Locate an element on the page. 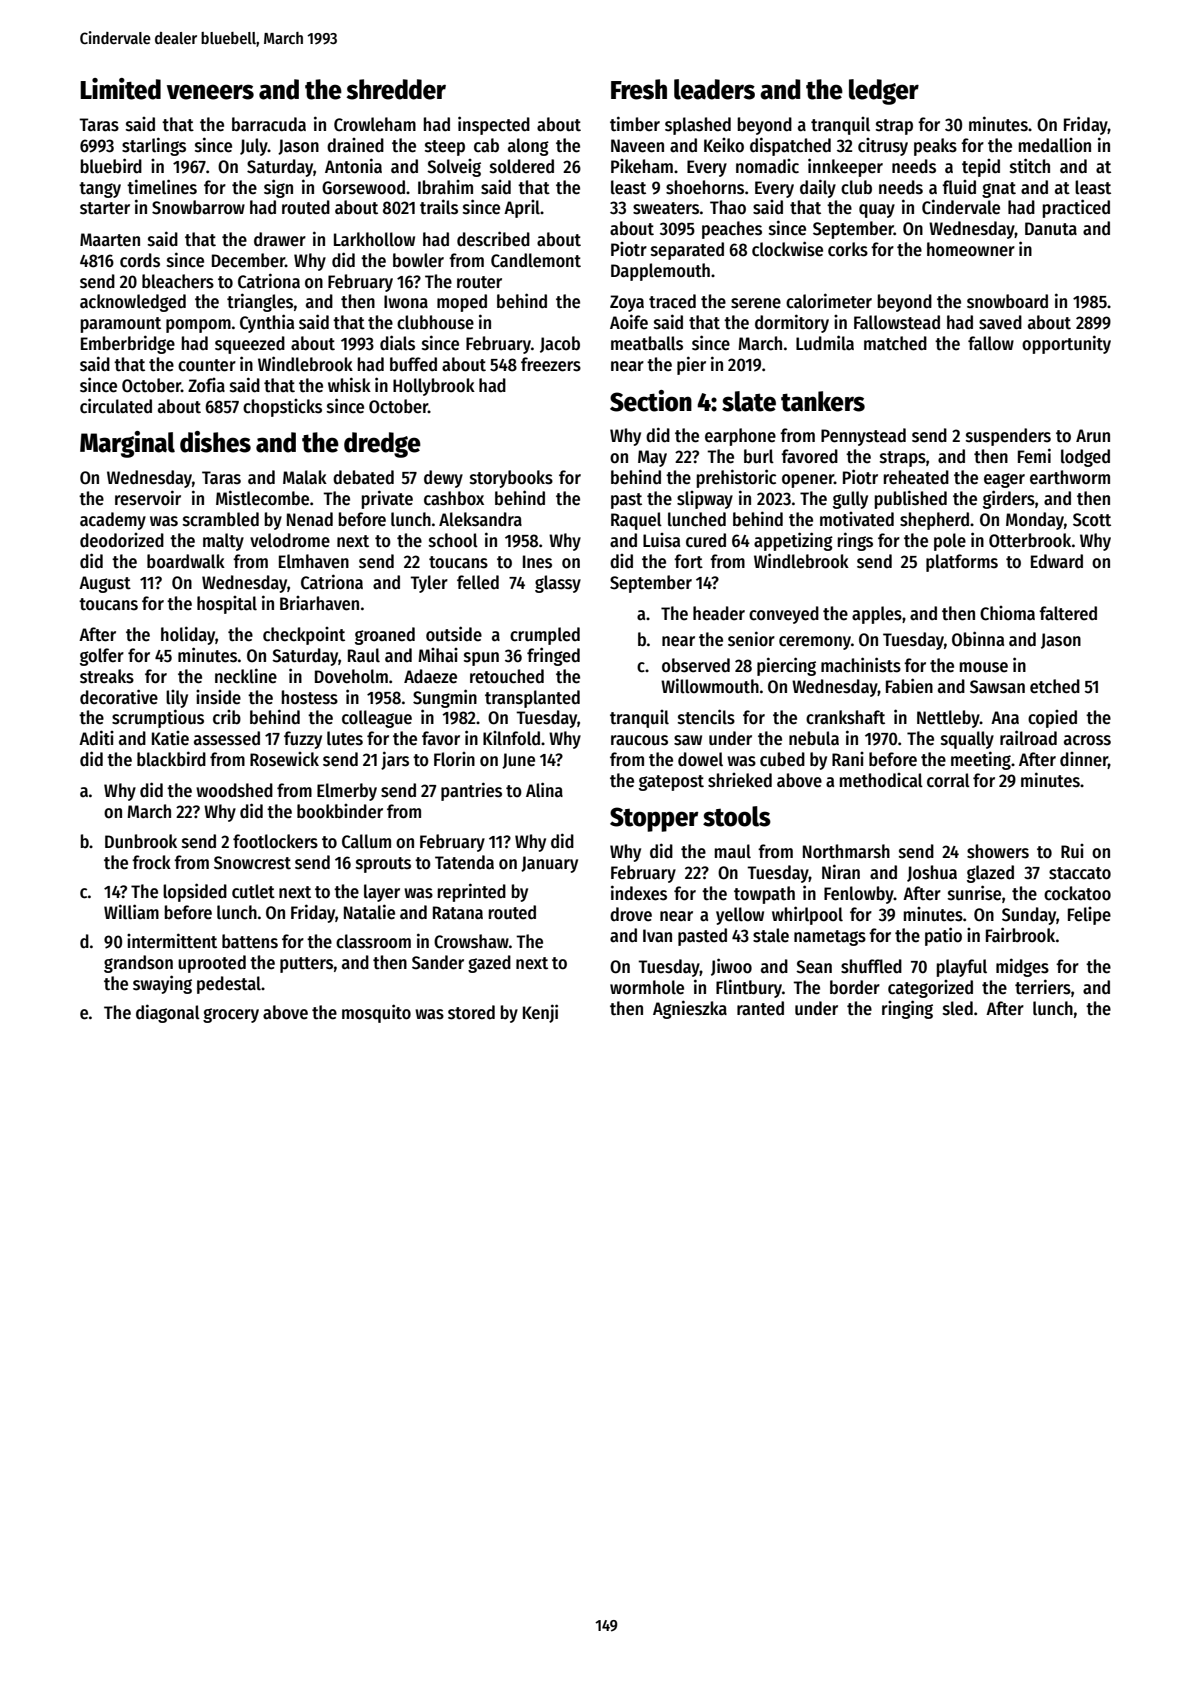 The width and height of the document is (1191, 1684). fluid is located at coordinates (959, 187).
